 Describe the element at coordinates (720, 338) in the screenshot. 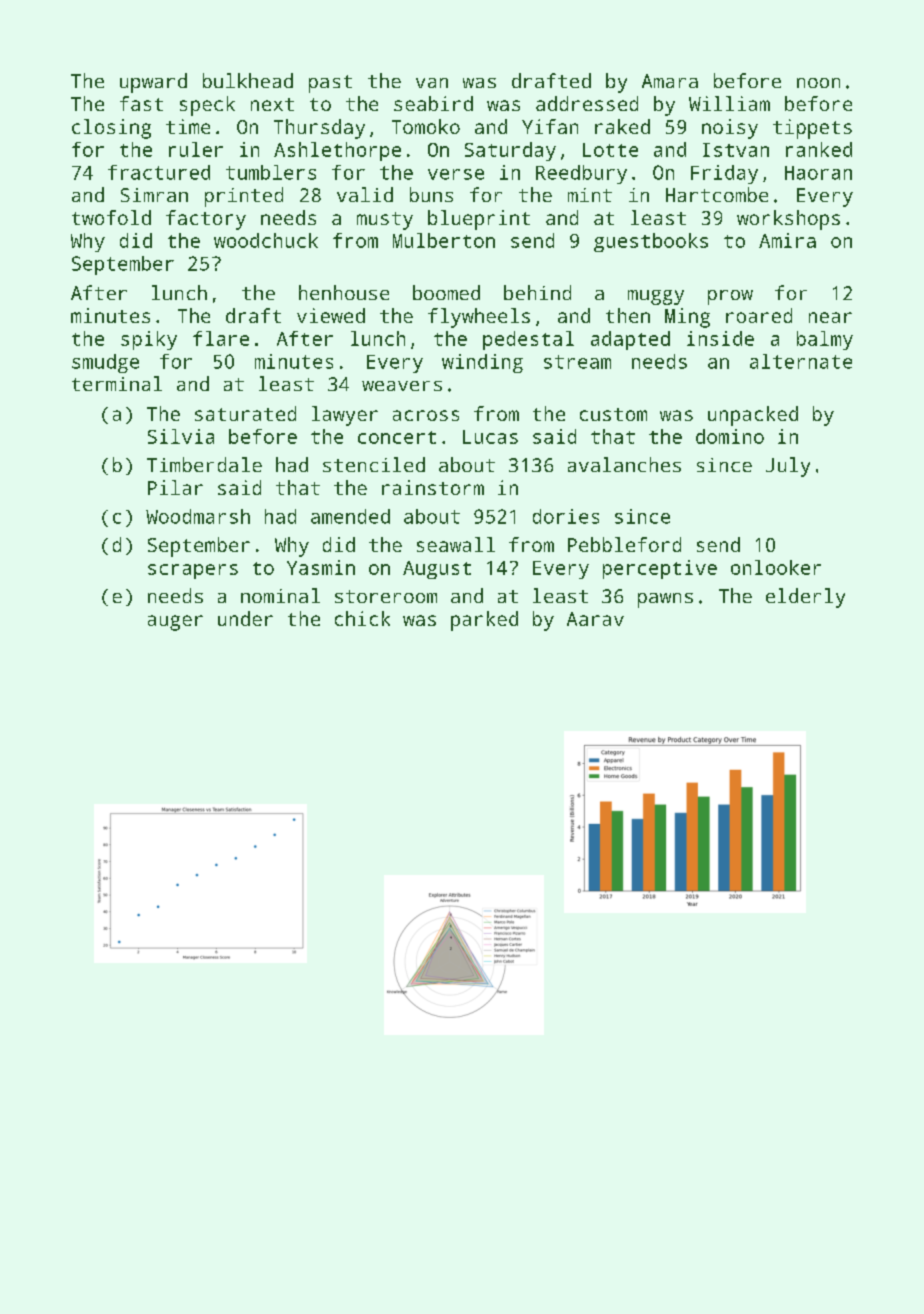

I see `inside` at that location.
